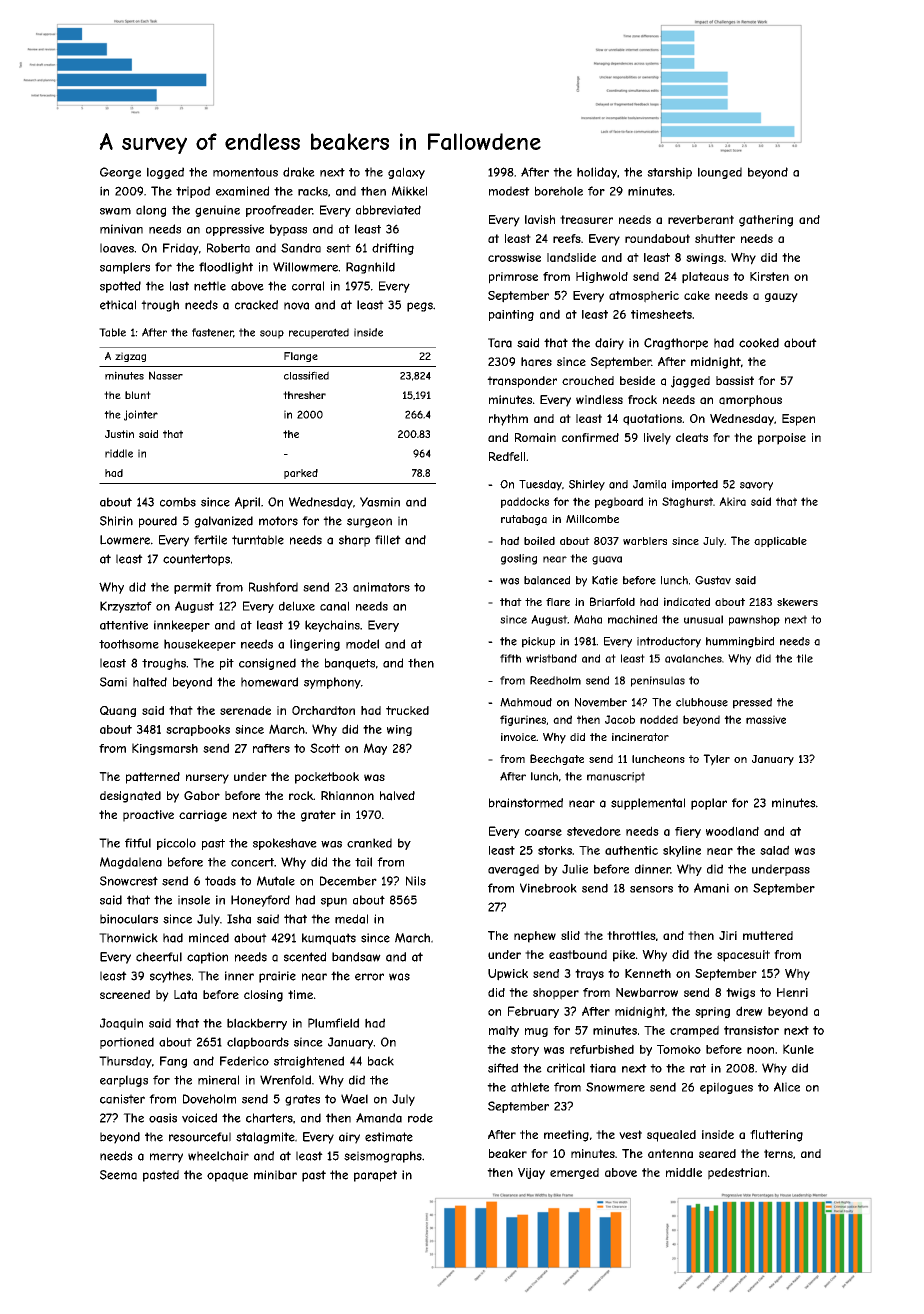  What do you see at coordinates (735, 381) in the document?
I see `bassist` at bounding box center [735, 381].
